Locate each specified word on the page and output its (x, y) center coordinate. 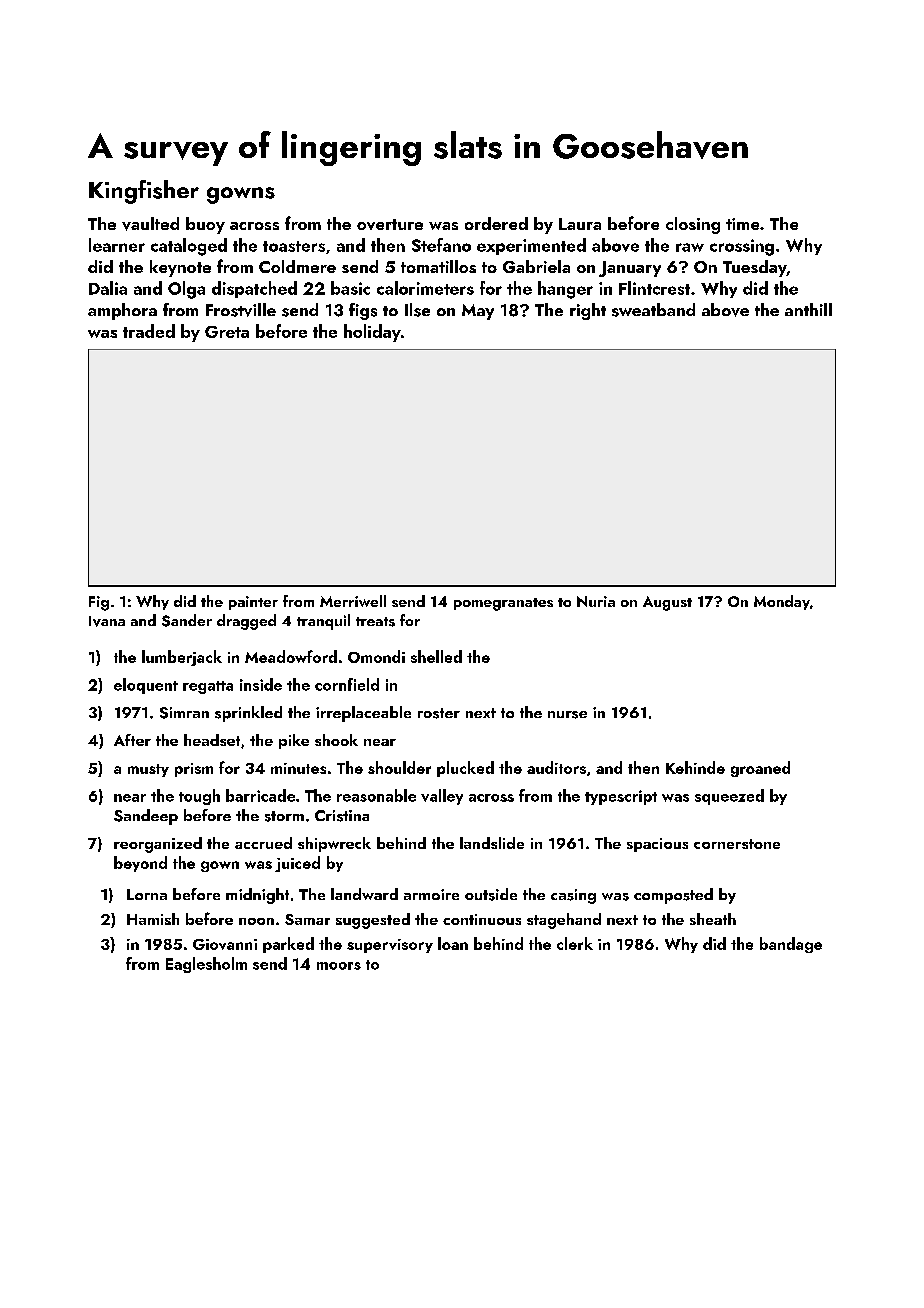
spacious (657, 845)
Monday (782, 602)
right (588, 311)
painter (253, 603)
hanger (565, 290)
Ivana (107, 621)
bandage (791, 945)
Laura (580, 224)
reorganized (158, 845)
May (478, 312)
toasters (294, 246)
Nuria (596, 601)
